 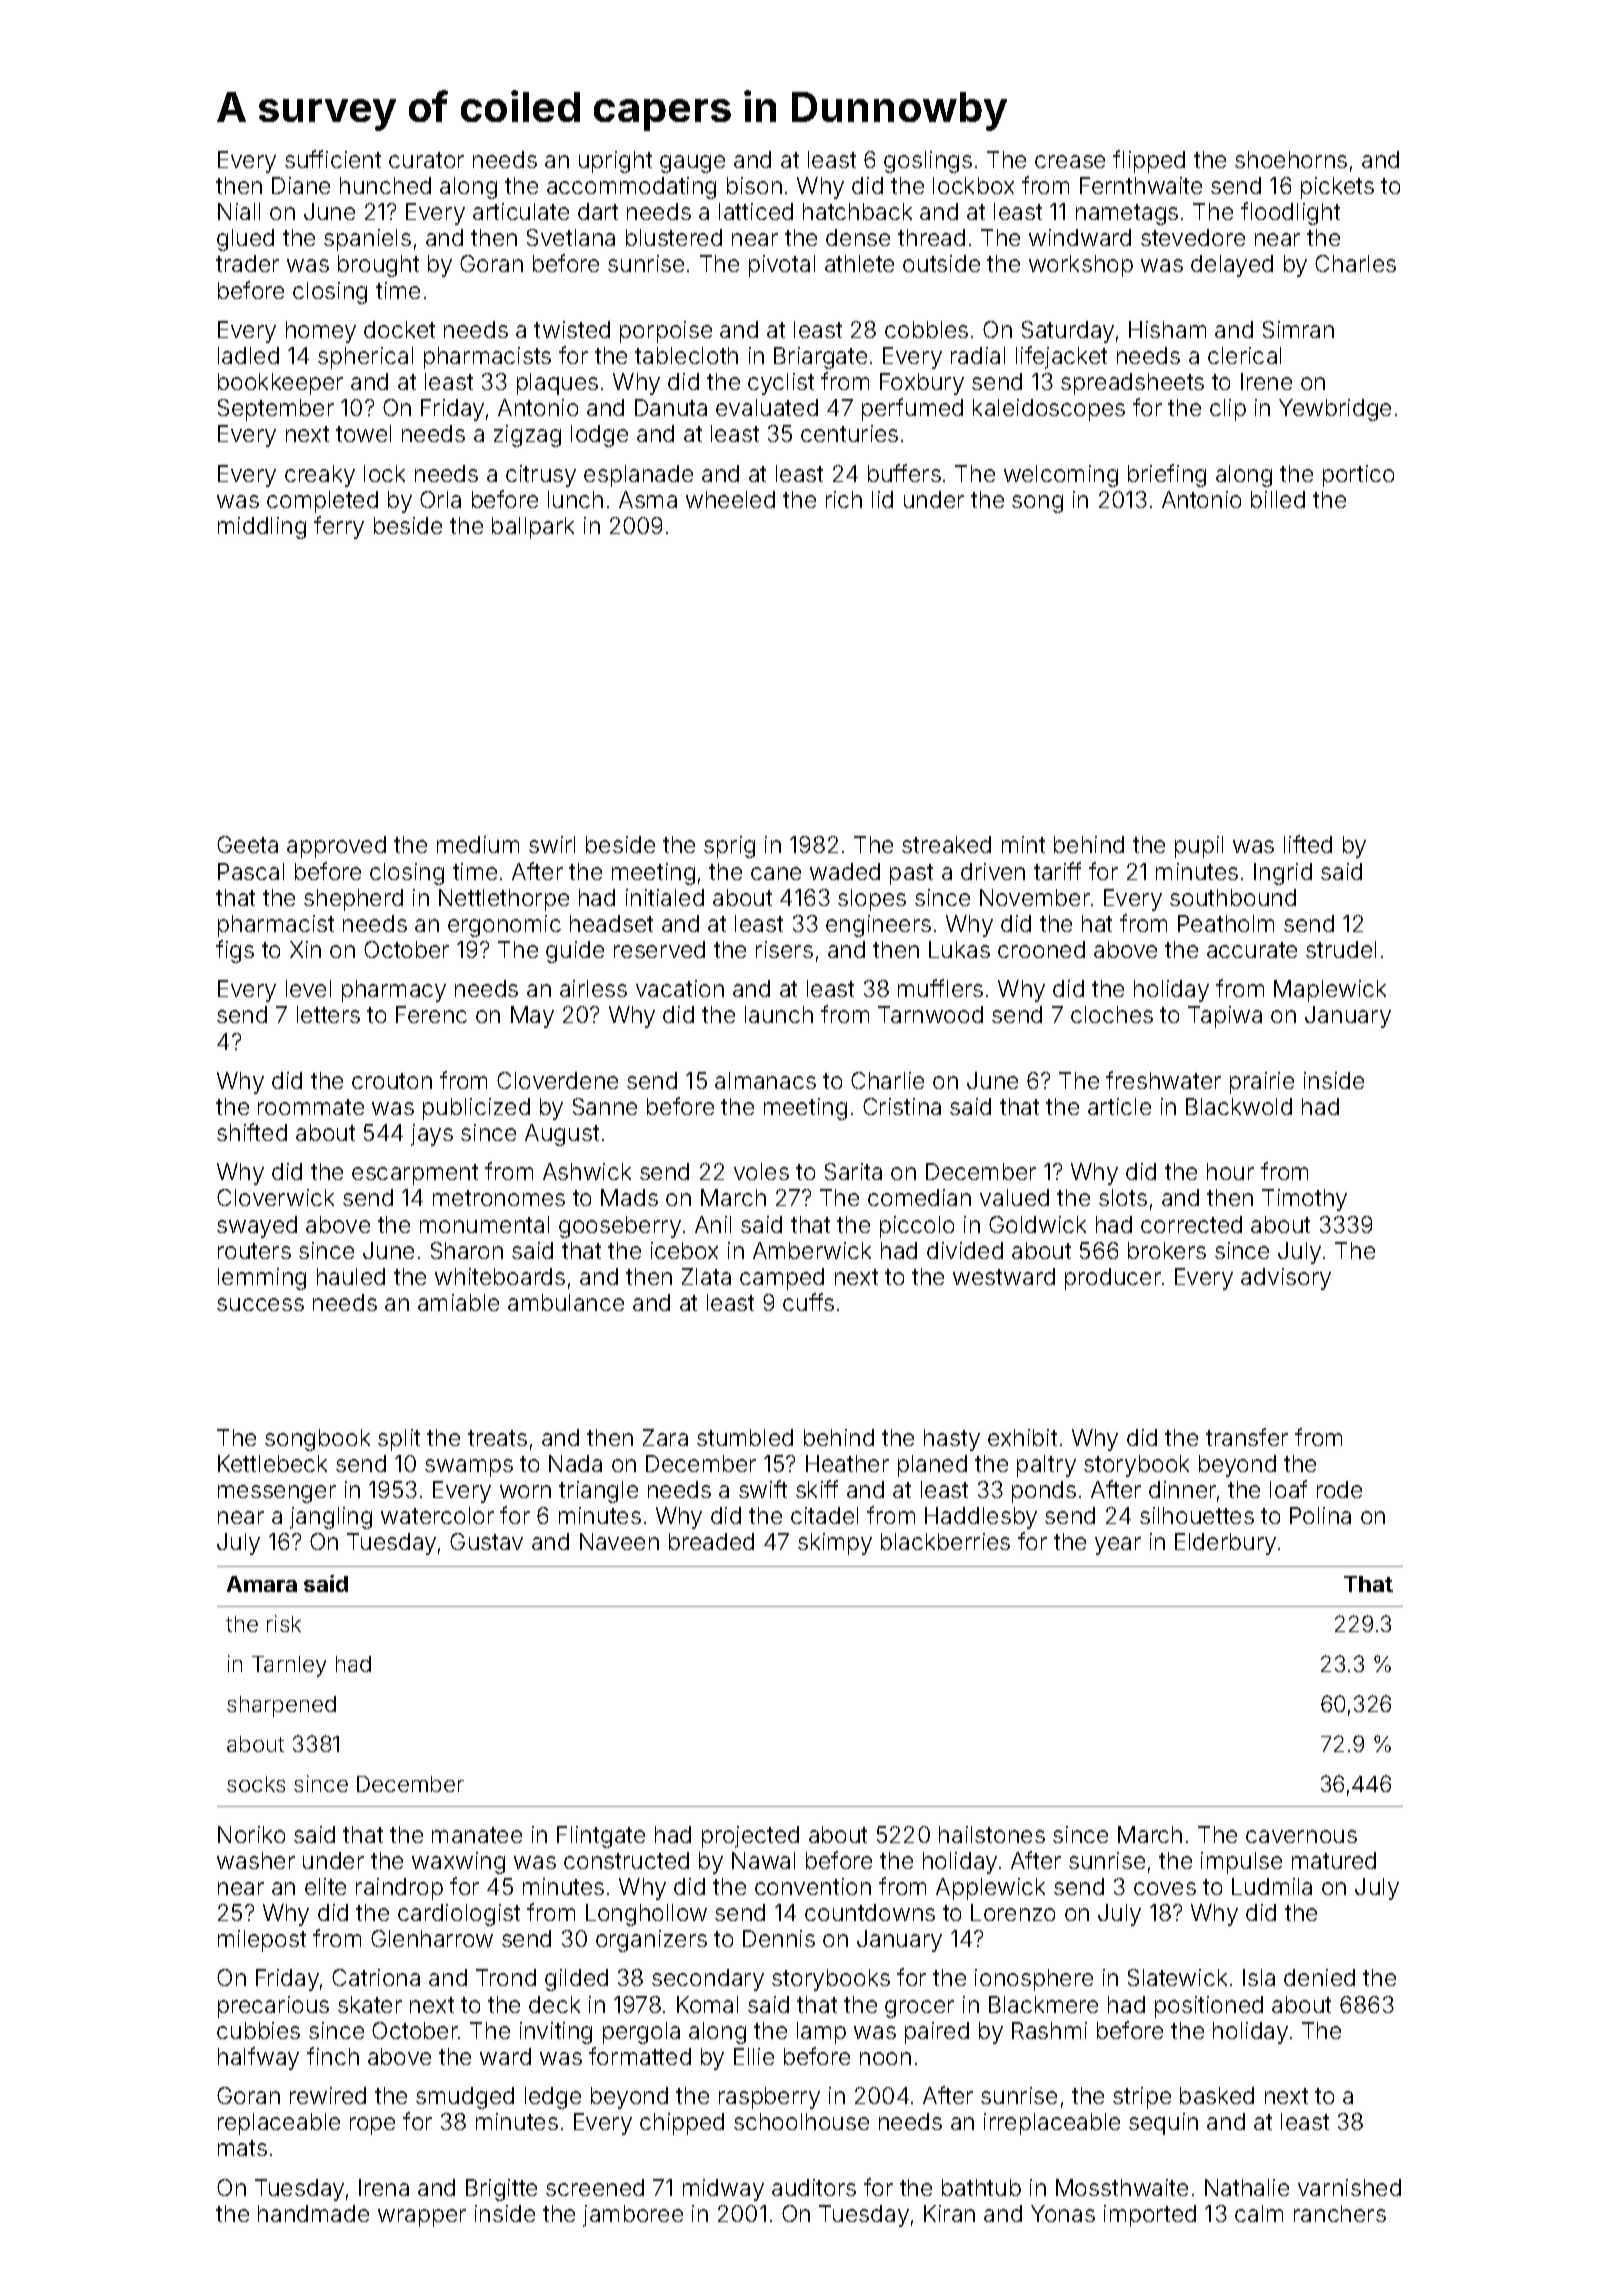 What do you see at coordinates (437, 1515) in the document?
I see `watercolor` at bounding box center [437, 1515].
